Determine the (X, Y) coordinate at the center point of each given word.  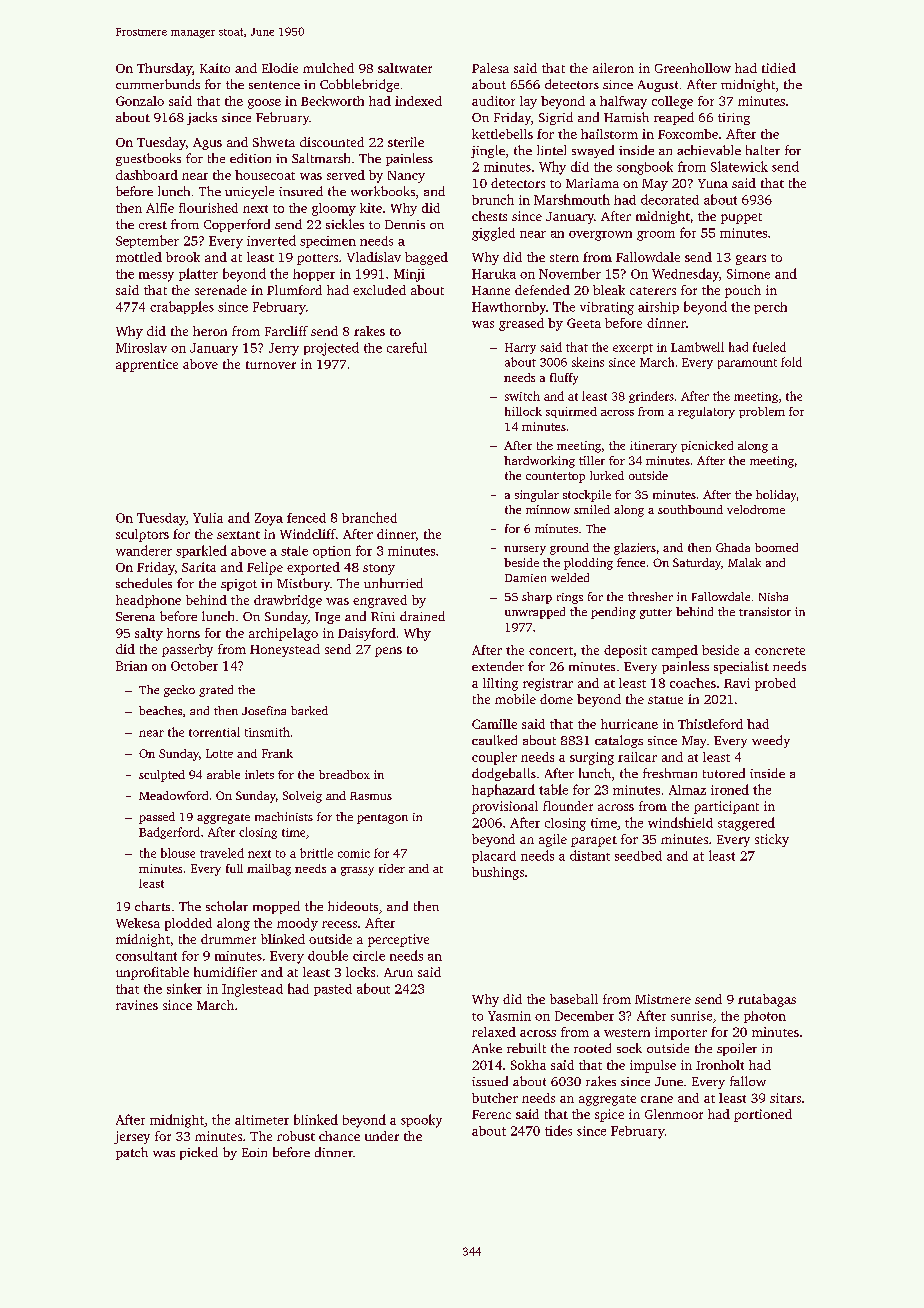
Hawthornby (509, 308)
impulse (653, 1066)
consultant (146, 956)
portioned (763, 1115)
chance (339, 1136)
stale (294, 551)
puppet (741, 218)
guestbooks (148, 159)
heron (210, 331)
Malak (744, 562)
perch (770, 308)
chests (489, 216)
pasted (333, 990)
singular (537, 496)
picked (199, 1153)
